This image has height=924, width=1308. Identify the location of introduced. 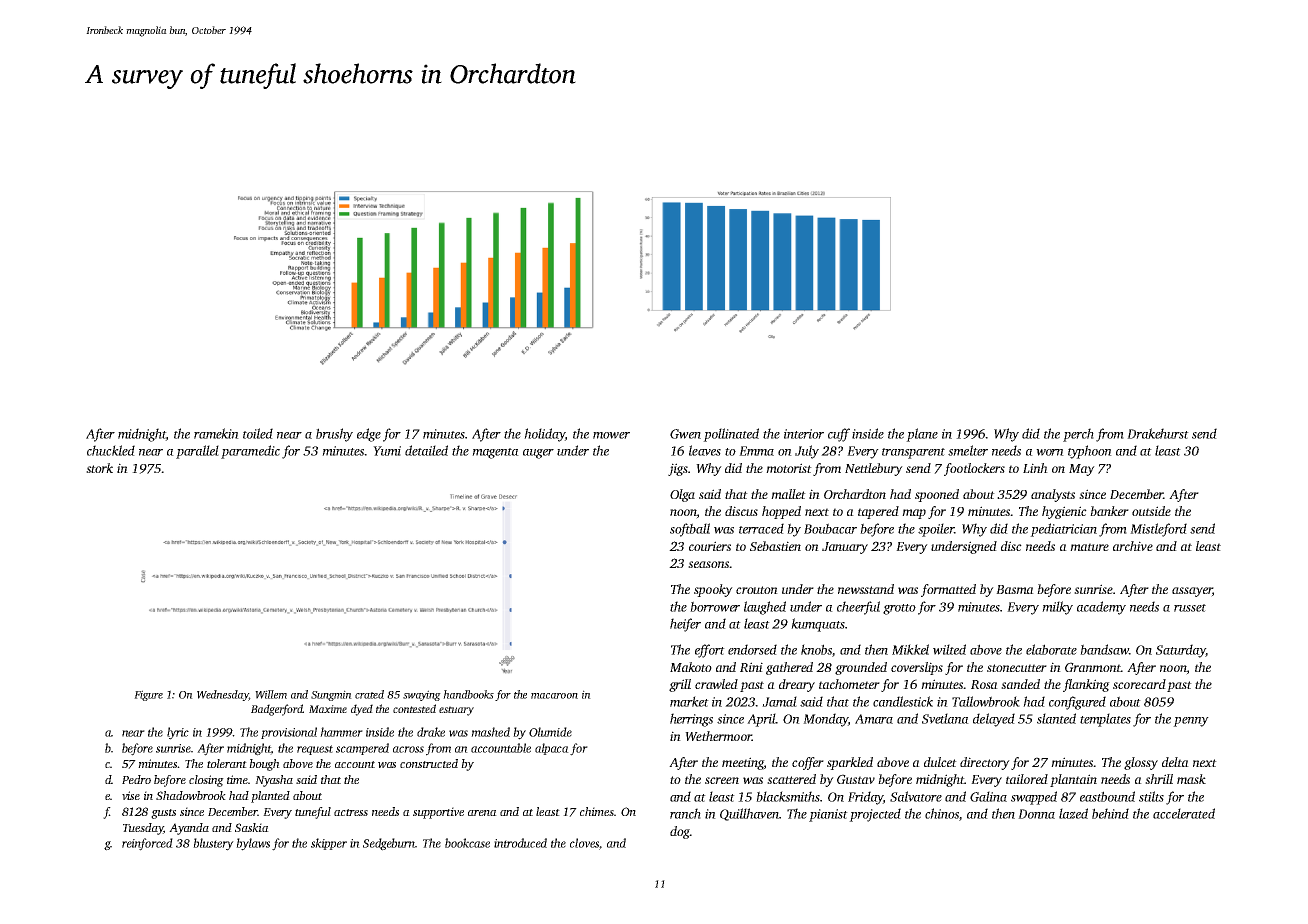
(520, 843).
